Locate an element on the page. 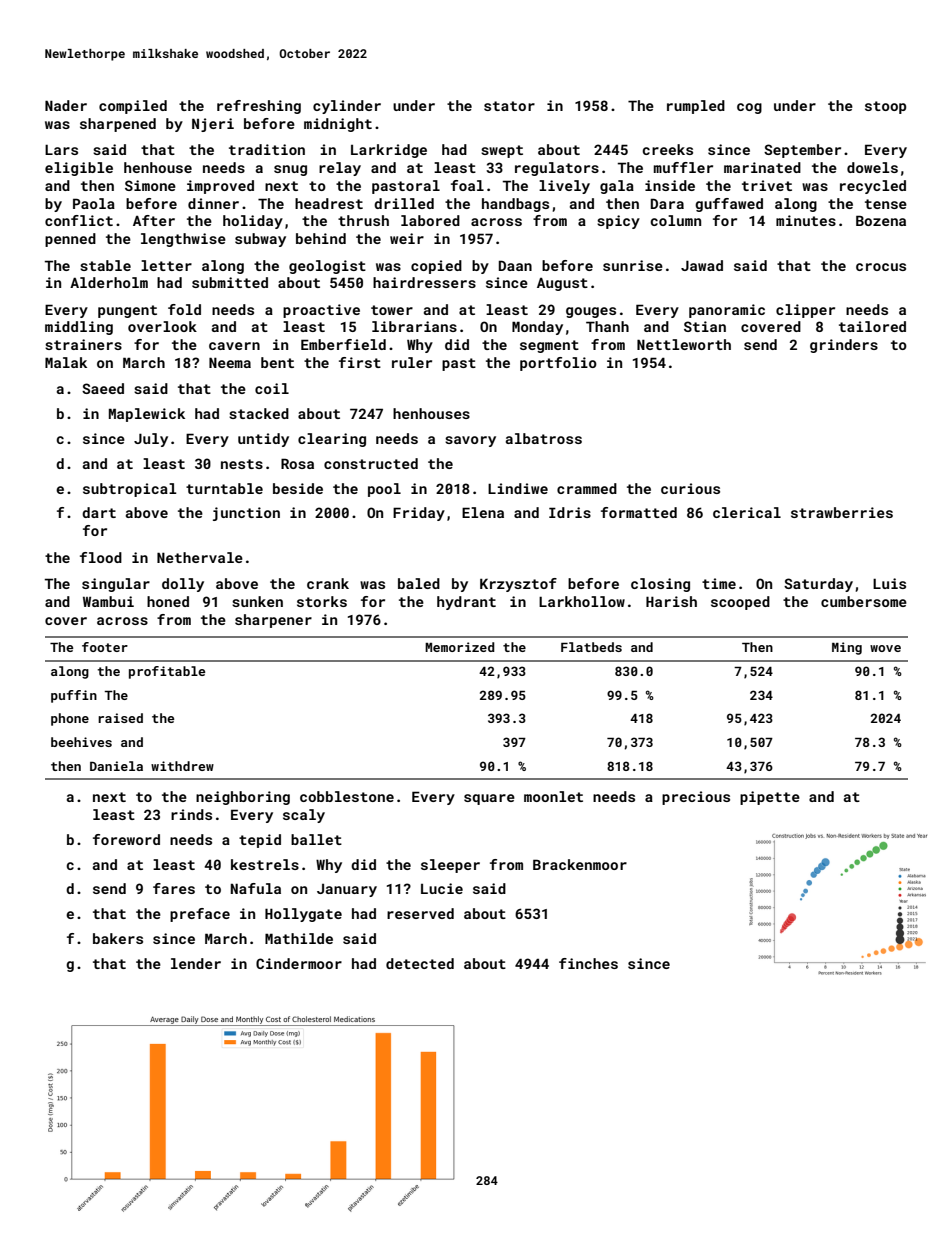 This document has width=952, height=1233. pipette is located at coordinates (770, 798).
